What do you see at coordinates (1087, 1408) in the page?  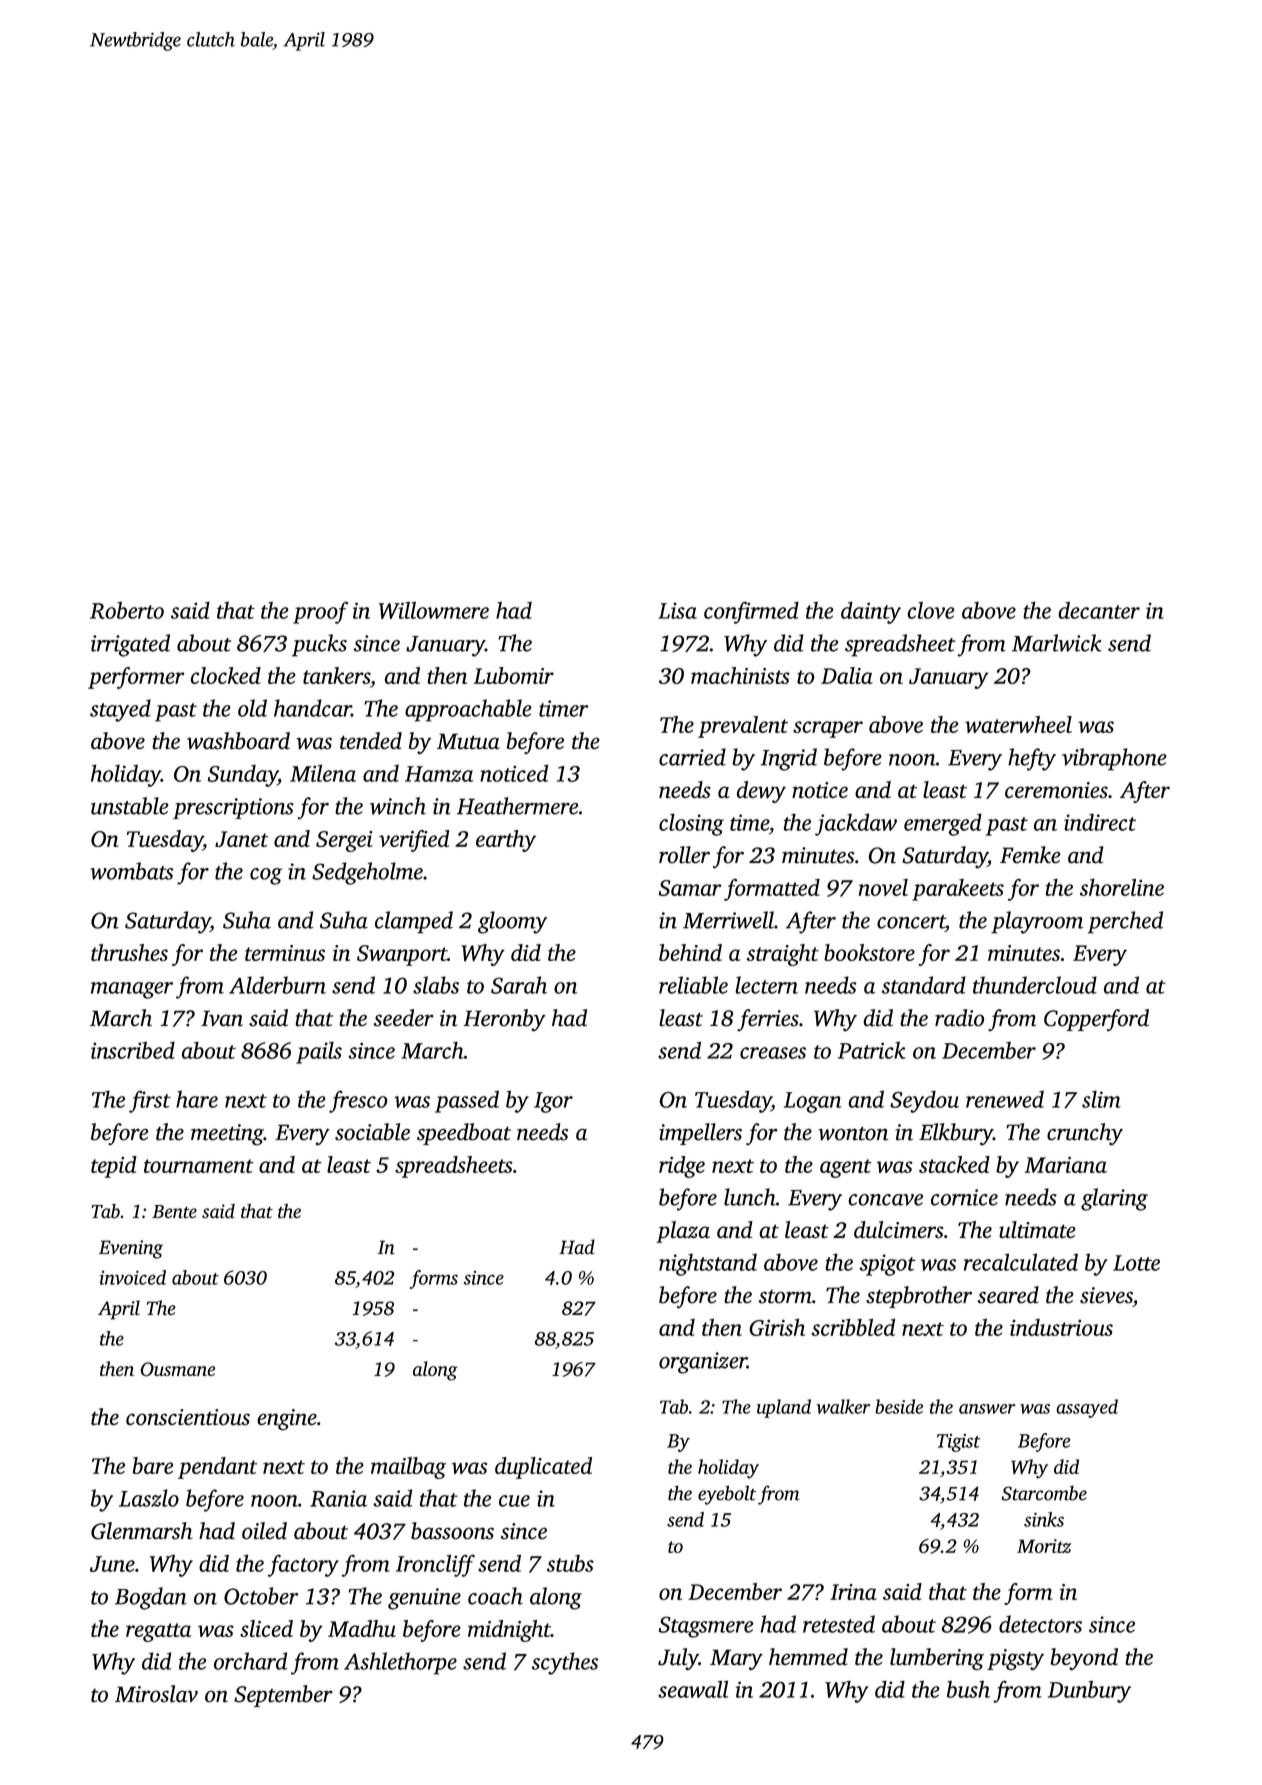 I see `assayed` at bounding box center [1087, 1408].
